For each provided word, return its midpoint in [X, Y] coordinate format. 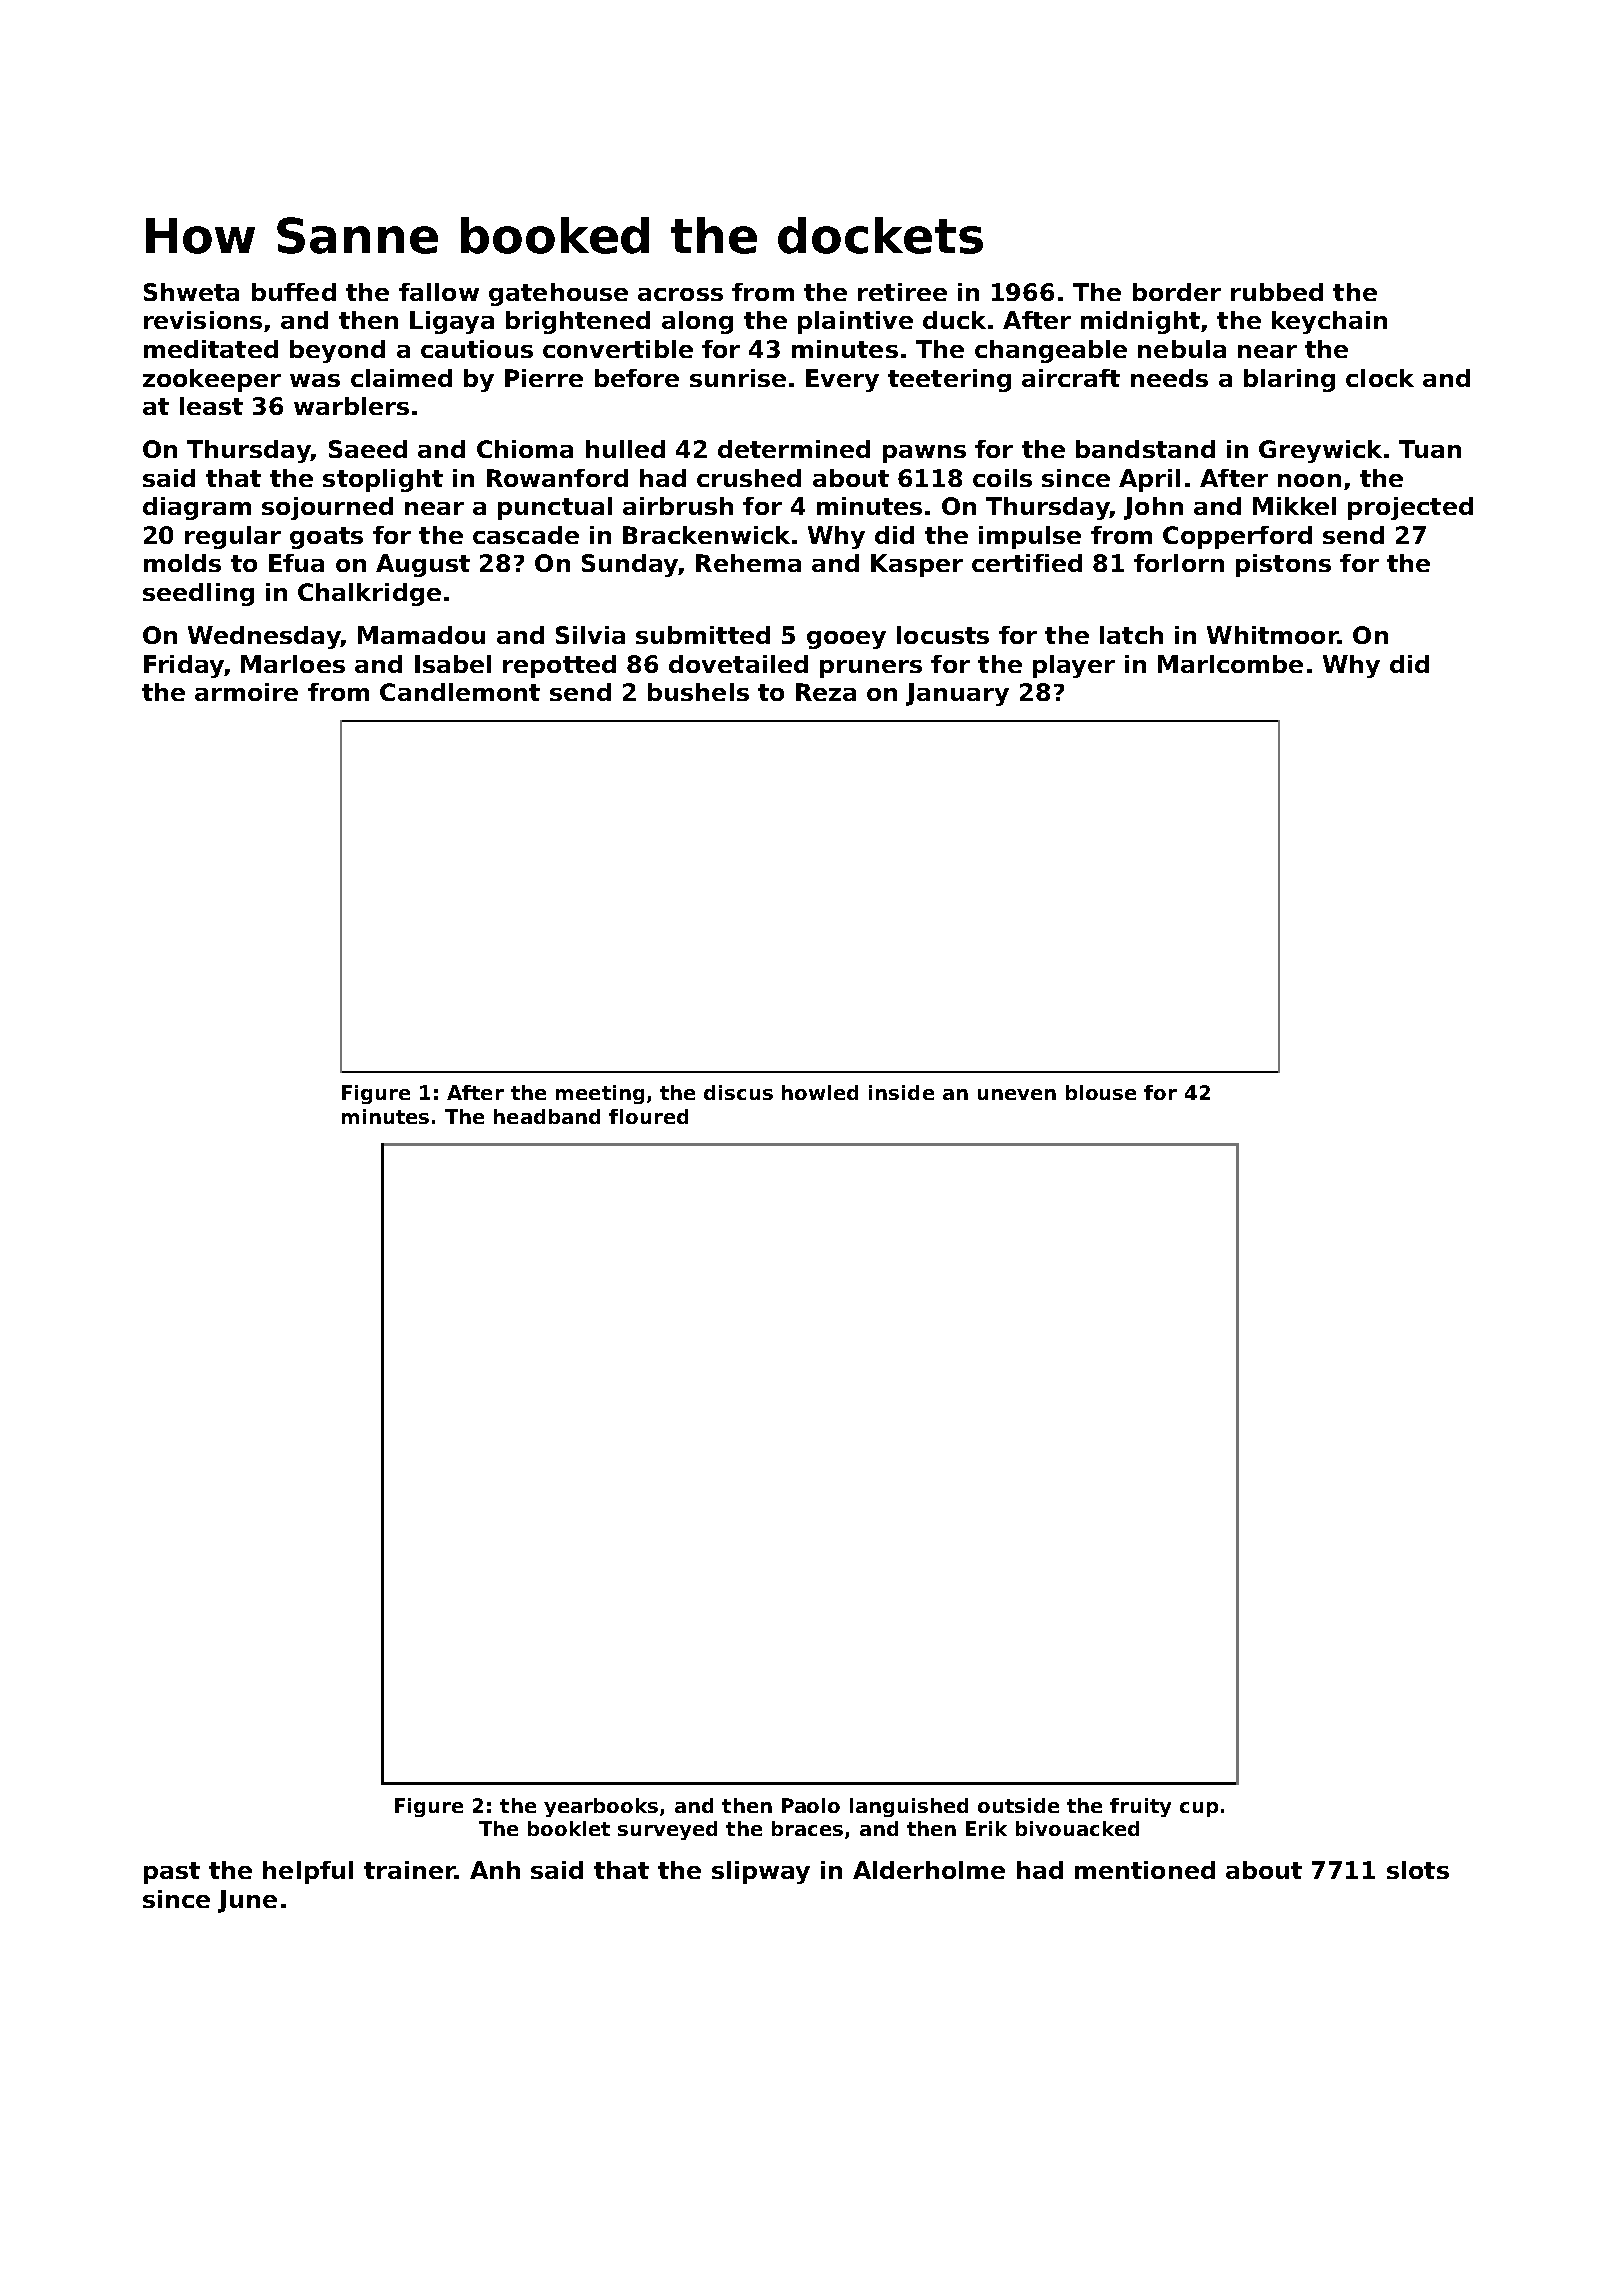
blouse [1101, 1092]
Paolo [811, 1805]
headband [547, 1116]
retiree [902, 292]
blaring [1289, 380]
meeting [600, 1094]
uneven [1017, 1094]
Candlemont [460, 692]
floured [648, 1116]
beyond [337, 351]
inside [901, 1092]
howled [820, 1092]
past [172, 1873]
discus [738, 1092]
